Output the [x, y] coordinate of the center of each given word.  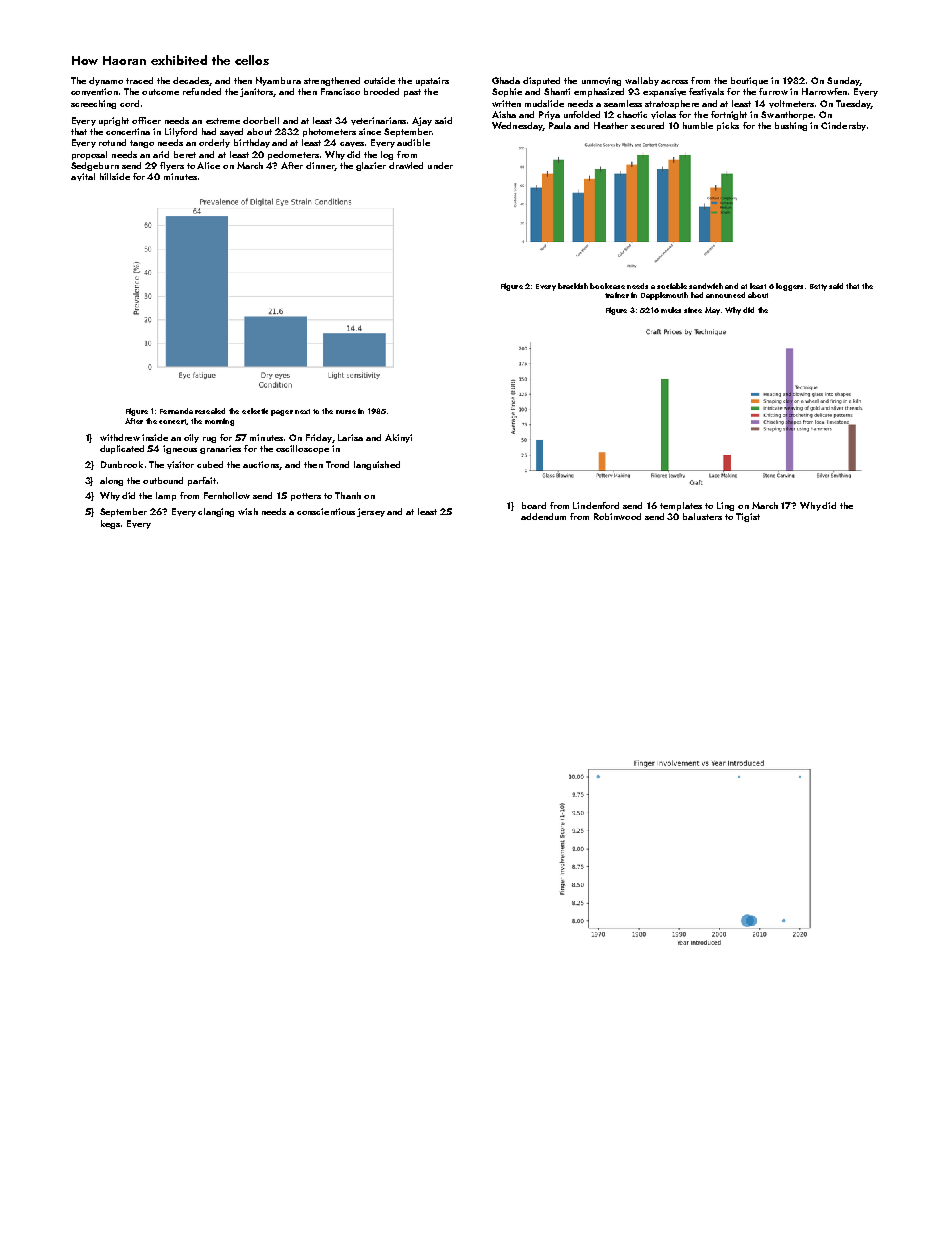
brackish [573, 286]
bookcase [607, 286]
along [111, 481]
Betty [818, 287]
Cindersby [843, 126]
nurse [346, 412]
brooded [381, 91]
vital [86, 177]
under [440, 165]
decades [191, 80]
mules [671, 310]
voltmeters [791, 104]
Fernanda [176, 411]
